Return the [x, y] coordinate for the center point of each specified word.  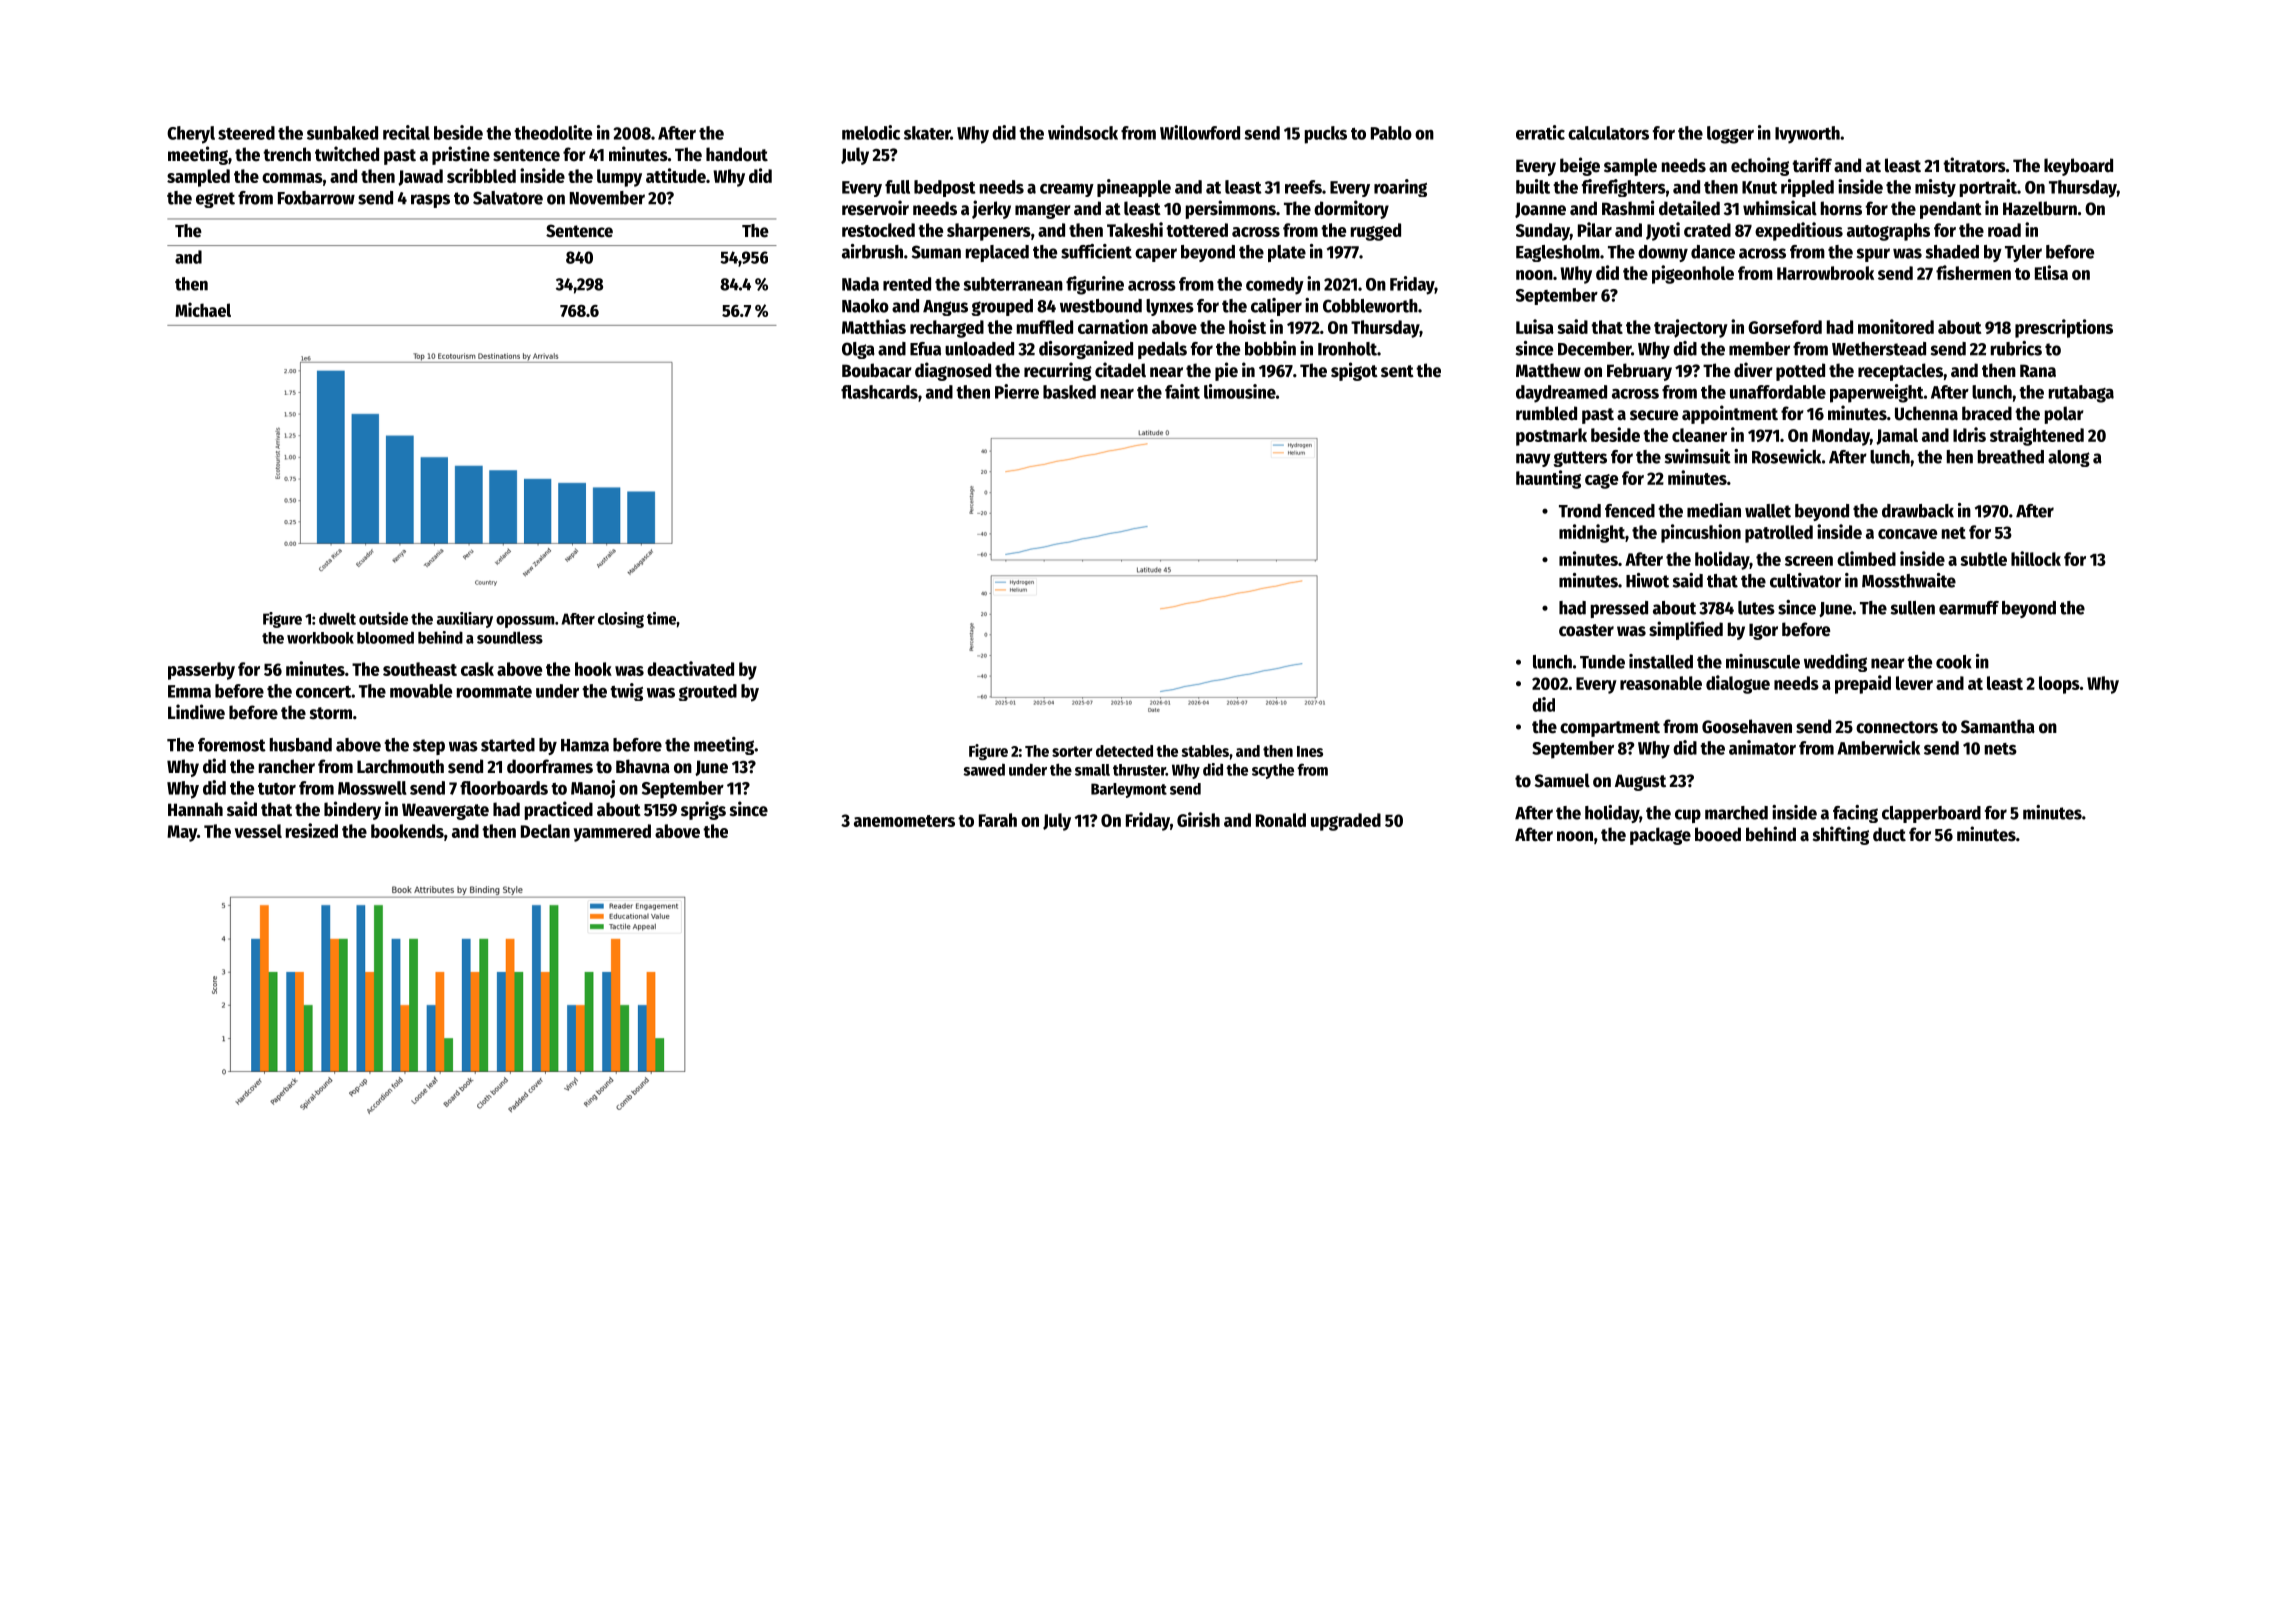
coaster [1586, 630]
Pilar [1595, 229]
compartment [1610, 729]
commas [292, 178]
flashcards [879, 392]
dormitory [1351, 209]
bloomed [385, 637]
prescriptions [2064, 328]
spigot [1354, 371]
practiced [559, 810]
